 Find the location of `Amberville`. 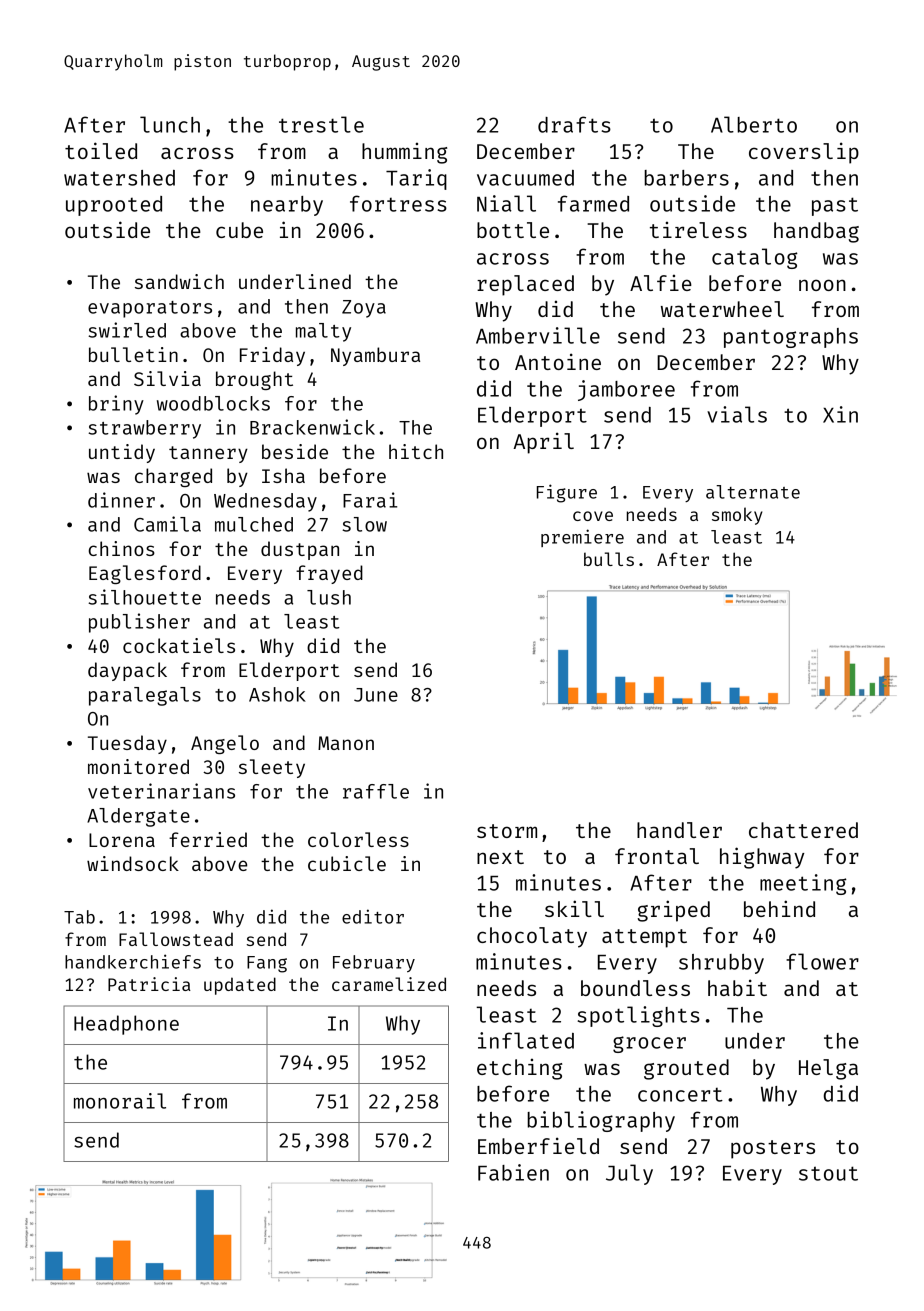

Amberville is located at coordinates (538, 335).
